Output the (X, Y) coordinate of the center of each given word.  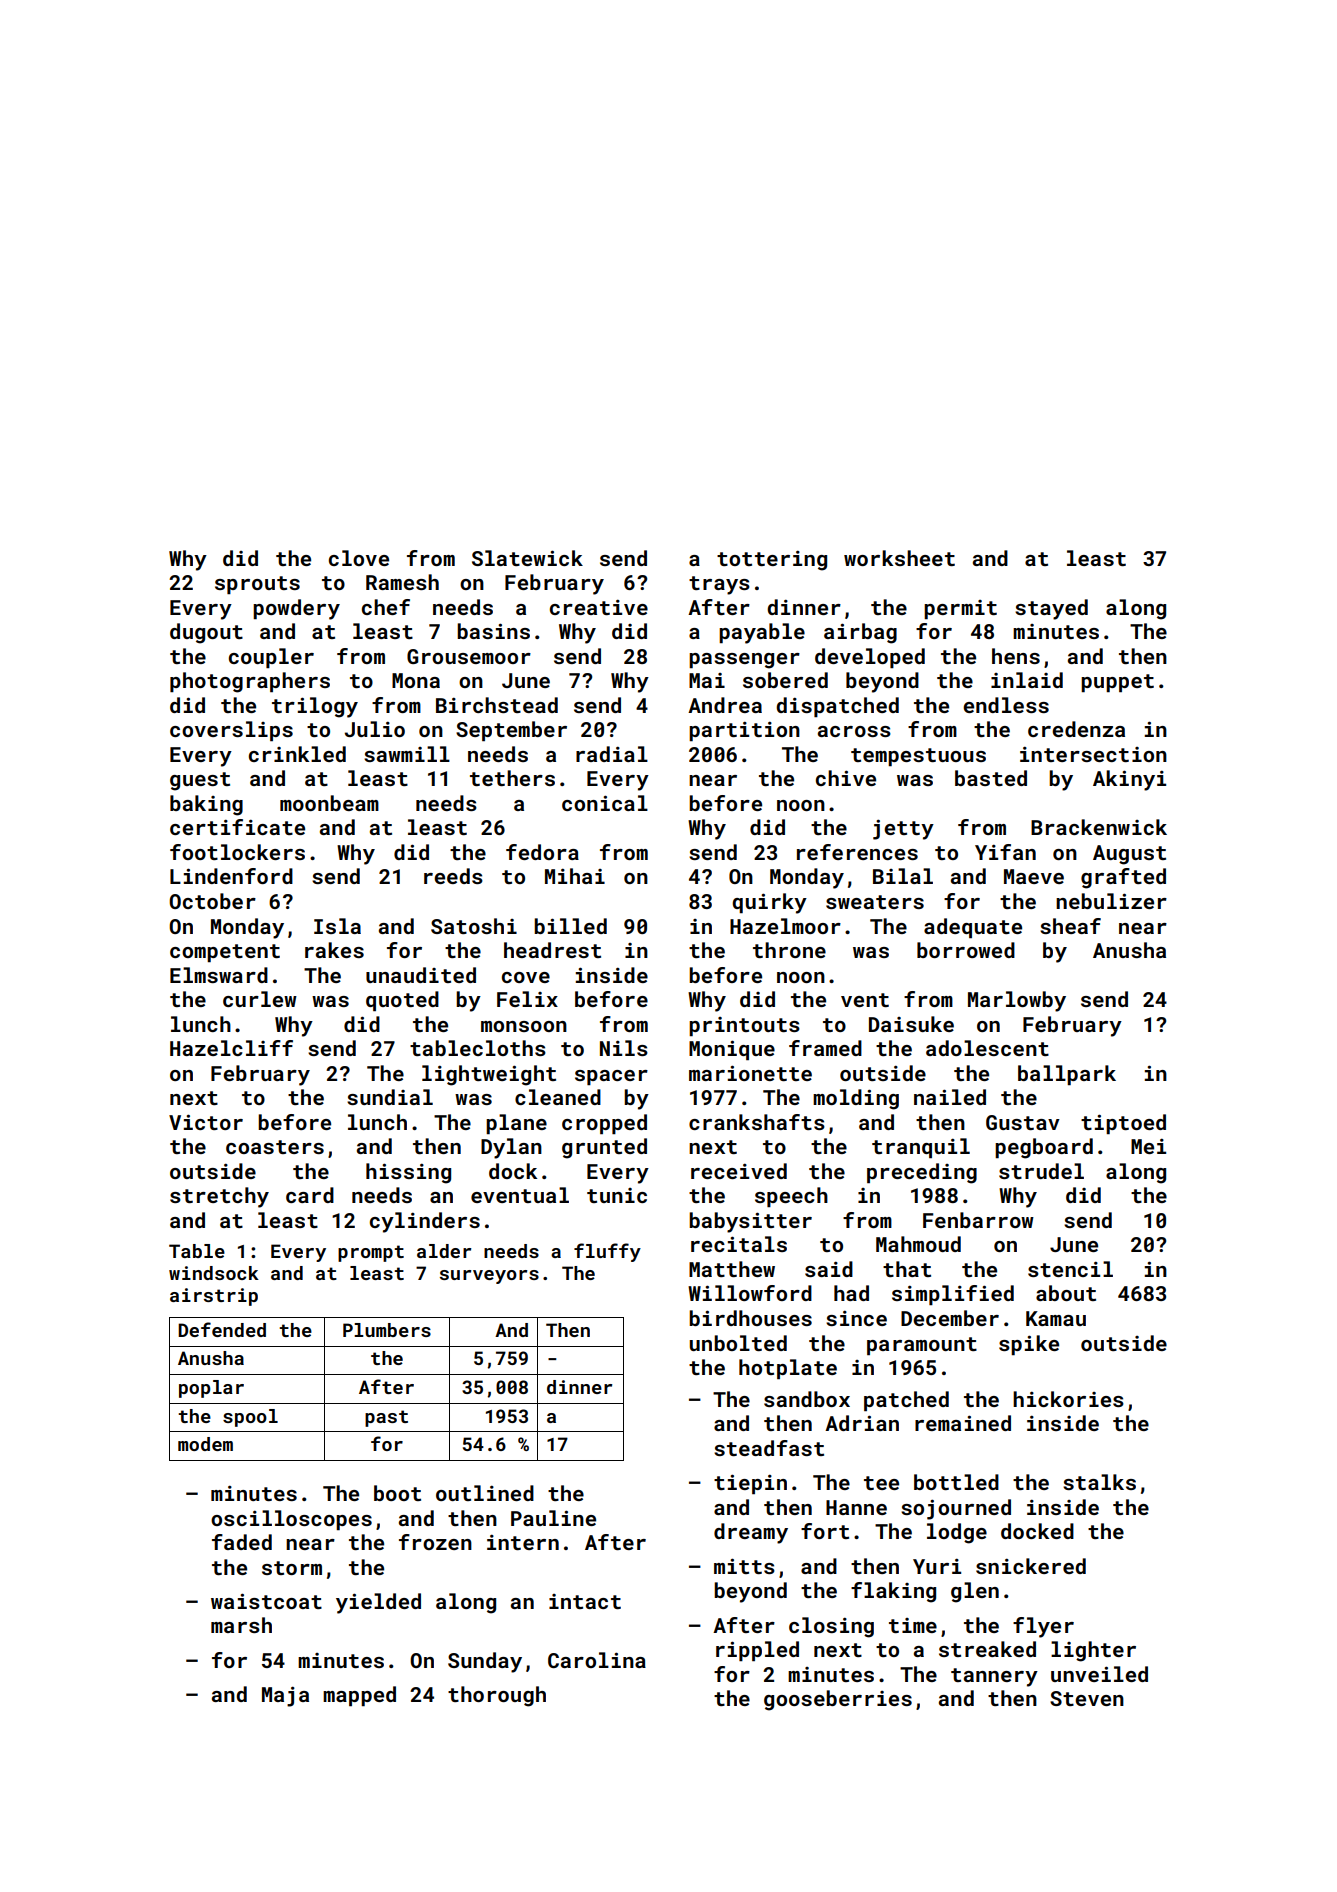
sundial (390, 1097)
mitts (744, 1566)
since (856, 1318)
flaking (893, 1592)
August (1129, 855)
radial (612, 754)
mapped (359, 1696)
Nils (624, 1048)
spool (250, 1418)
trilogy (315, 707)
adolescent (987, 1048)
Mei (1148, 1146)
